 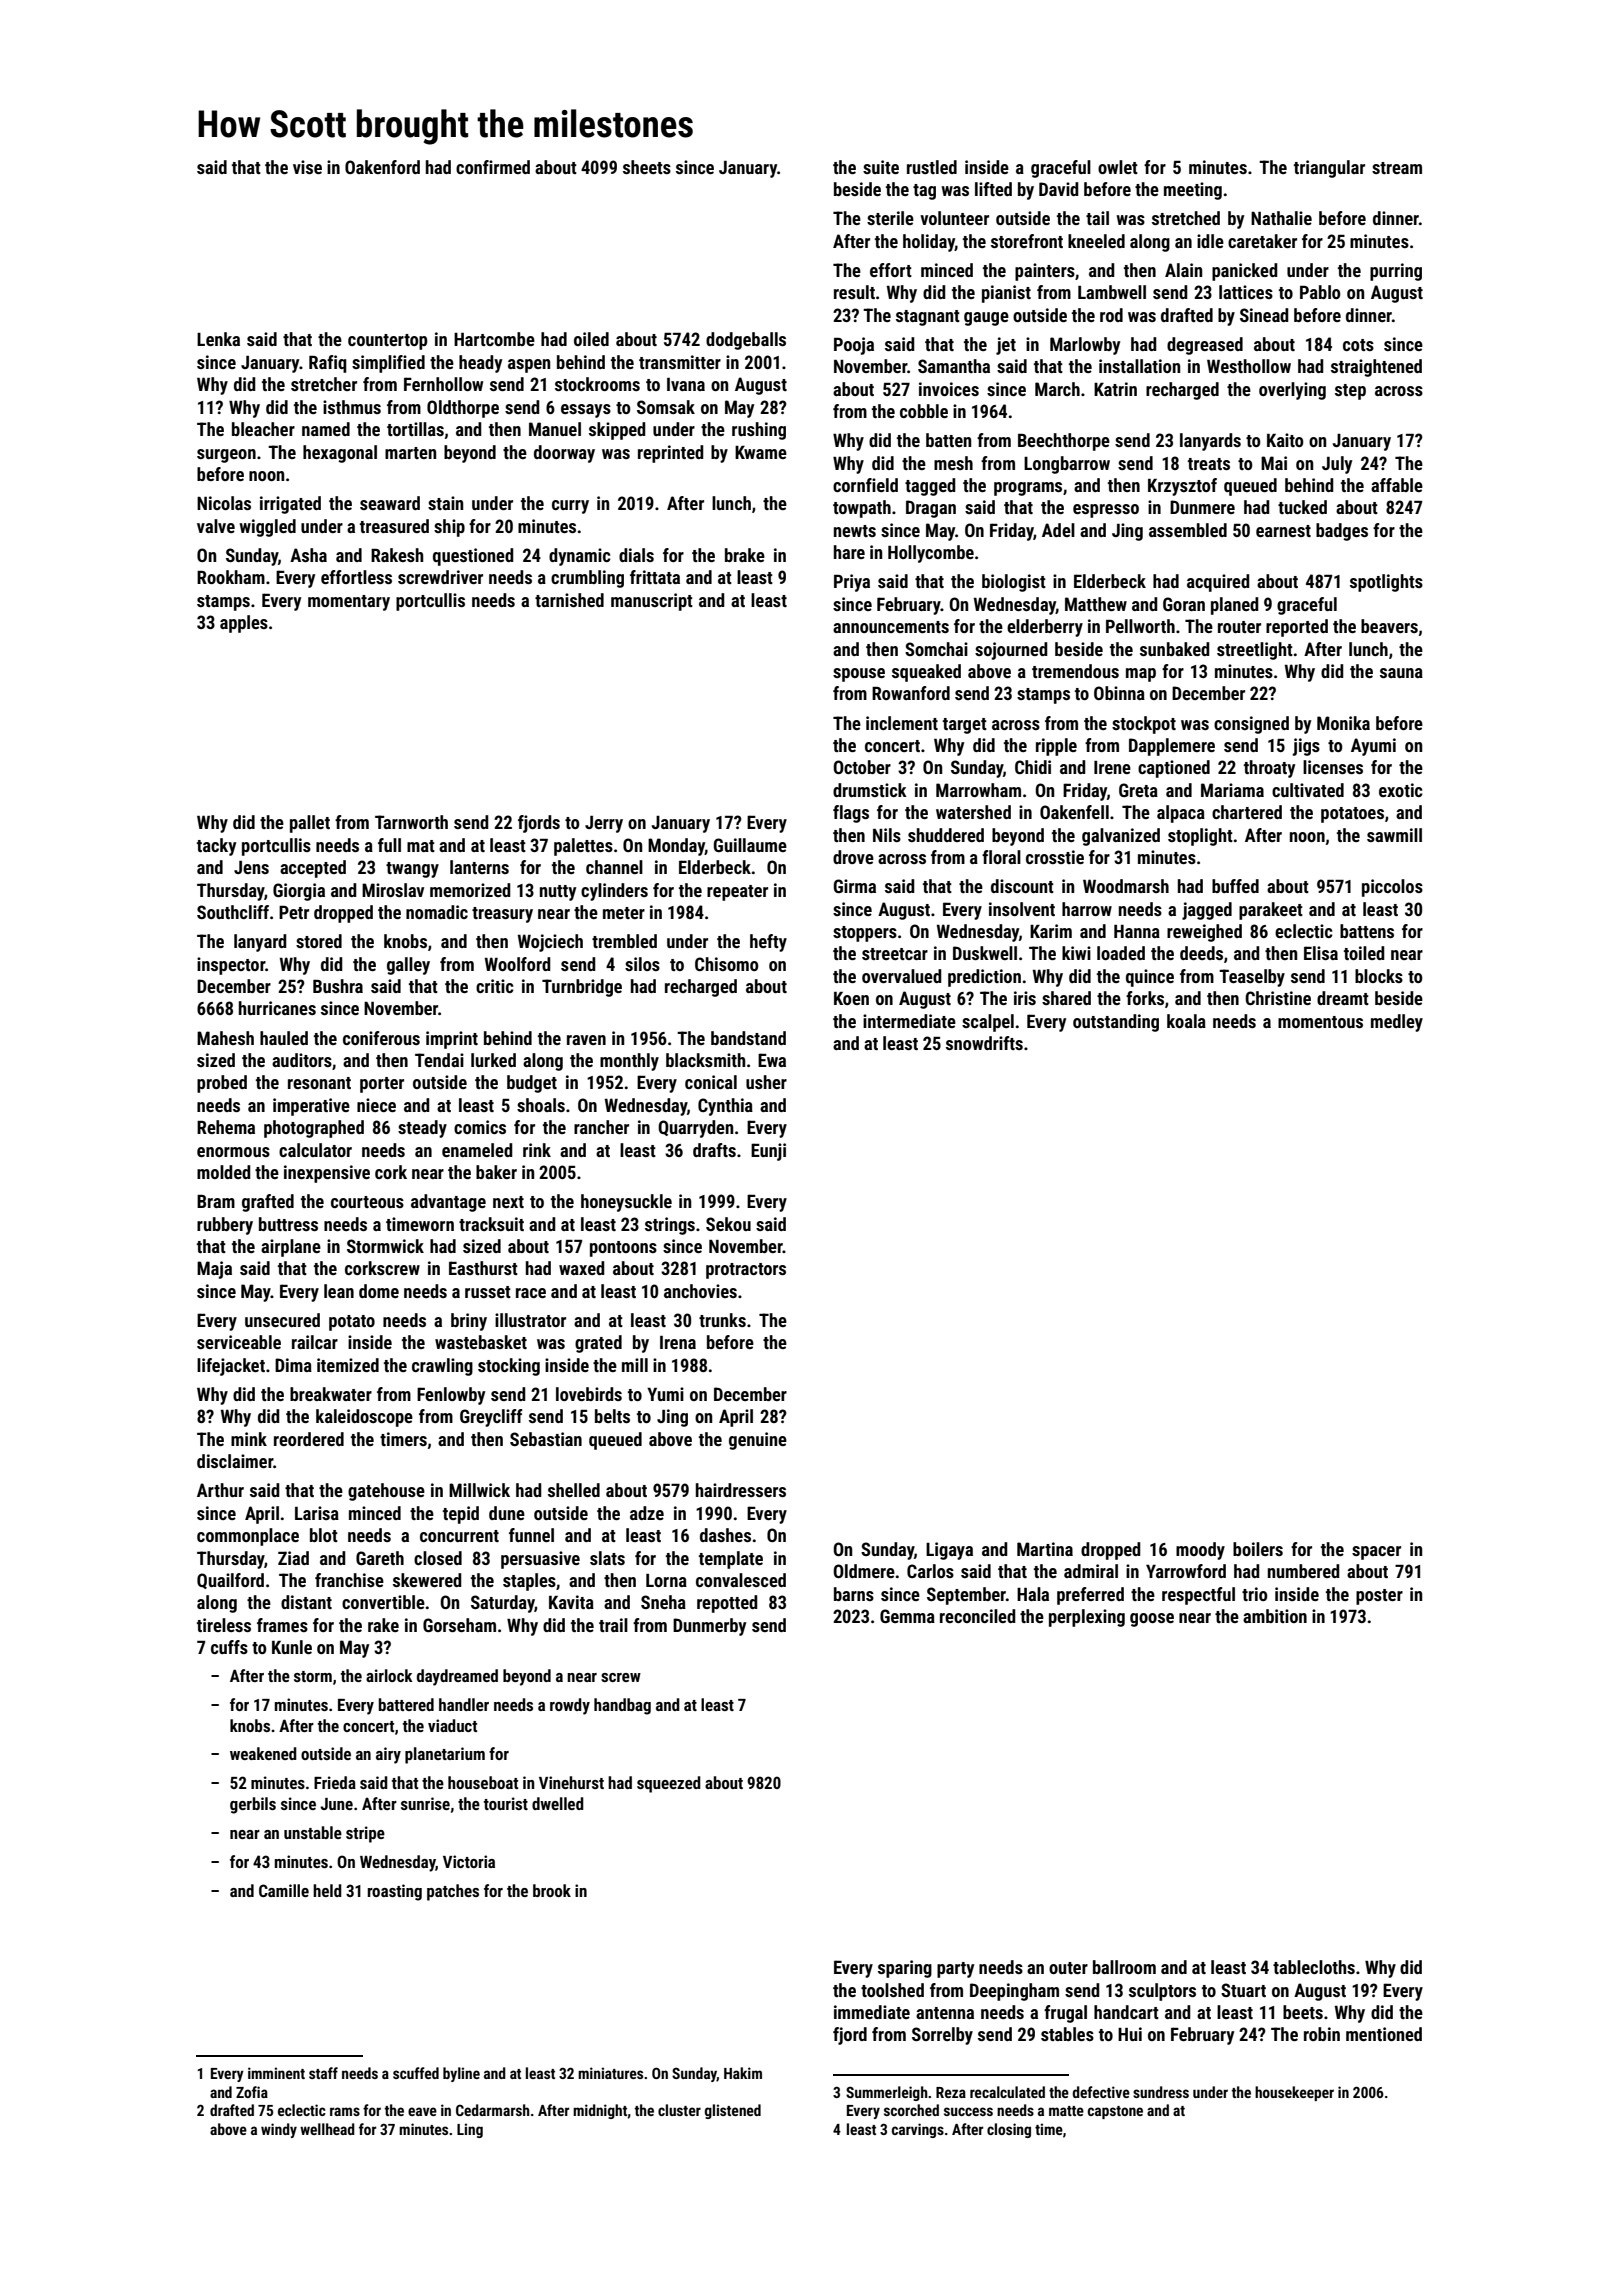 I want to click on ambition, so click(x=1275, y=1616).
